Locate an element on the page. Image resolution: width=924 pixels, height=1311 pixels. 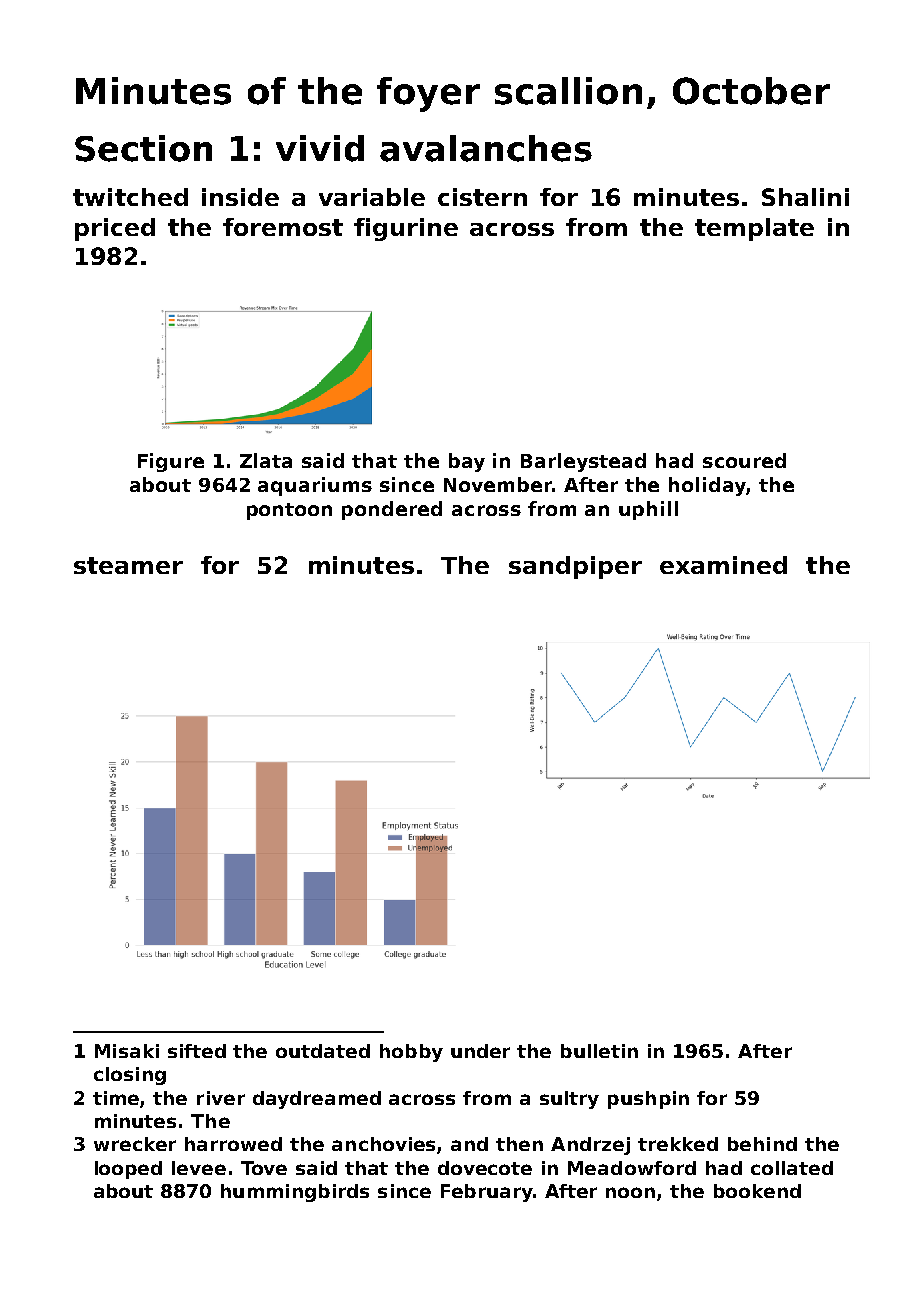
Barleystead is located at coordinates (583, 462).
